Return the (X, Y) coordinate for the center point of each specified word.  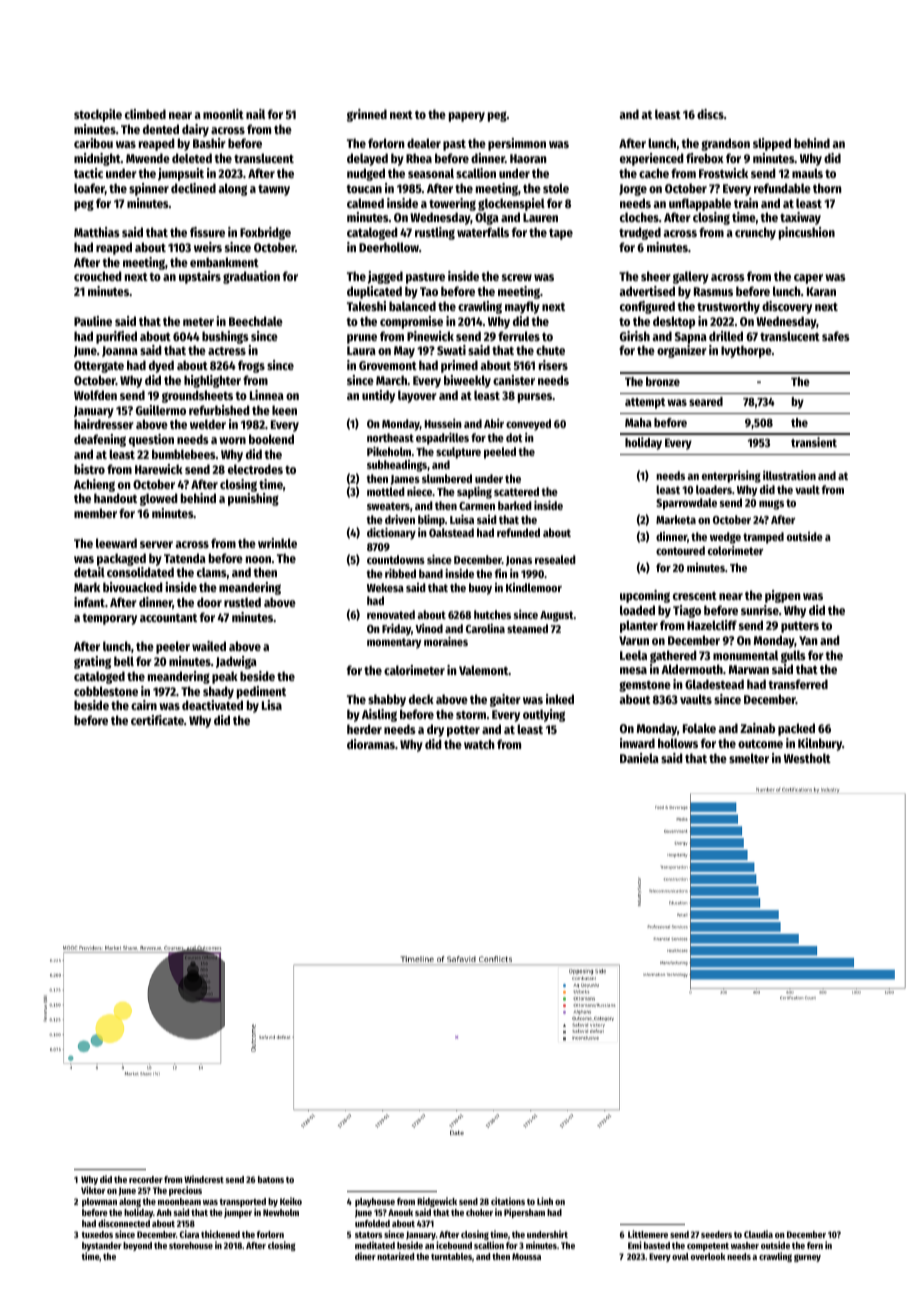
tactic (88, 173)
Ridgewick (437, 1202)
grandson (725, 144)
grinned (367, 115)
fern (815, 1245)
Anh (164, 1212)
